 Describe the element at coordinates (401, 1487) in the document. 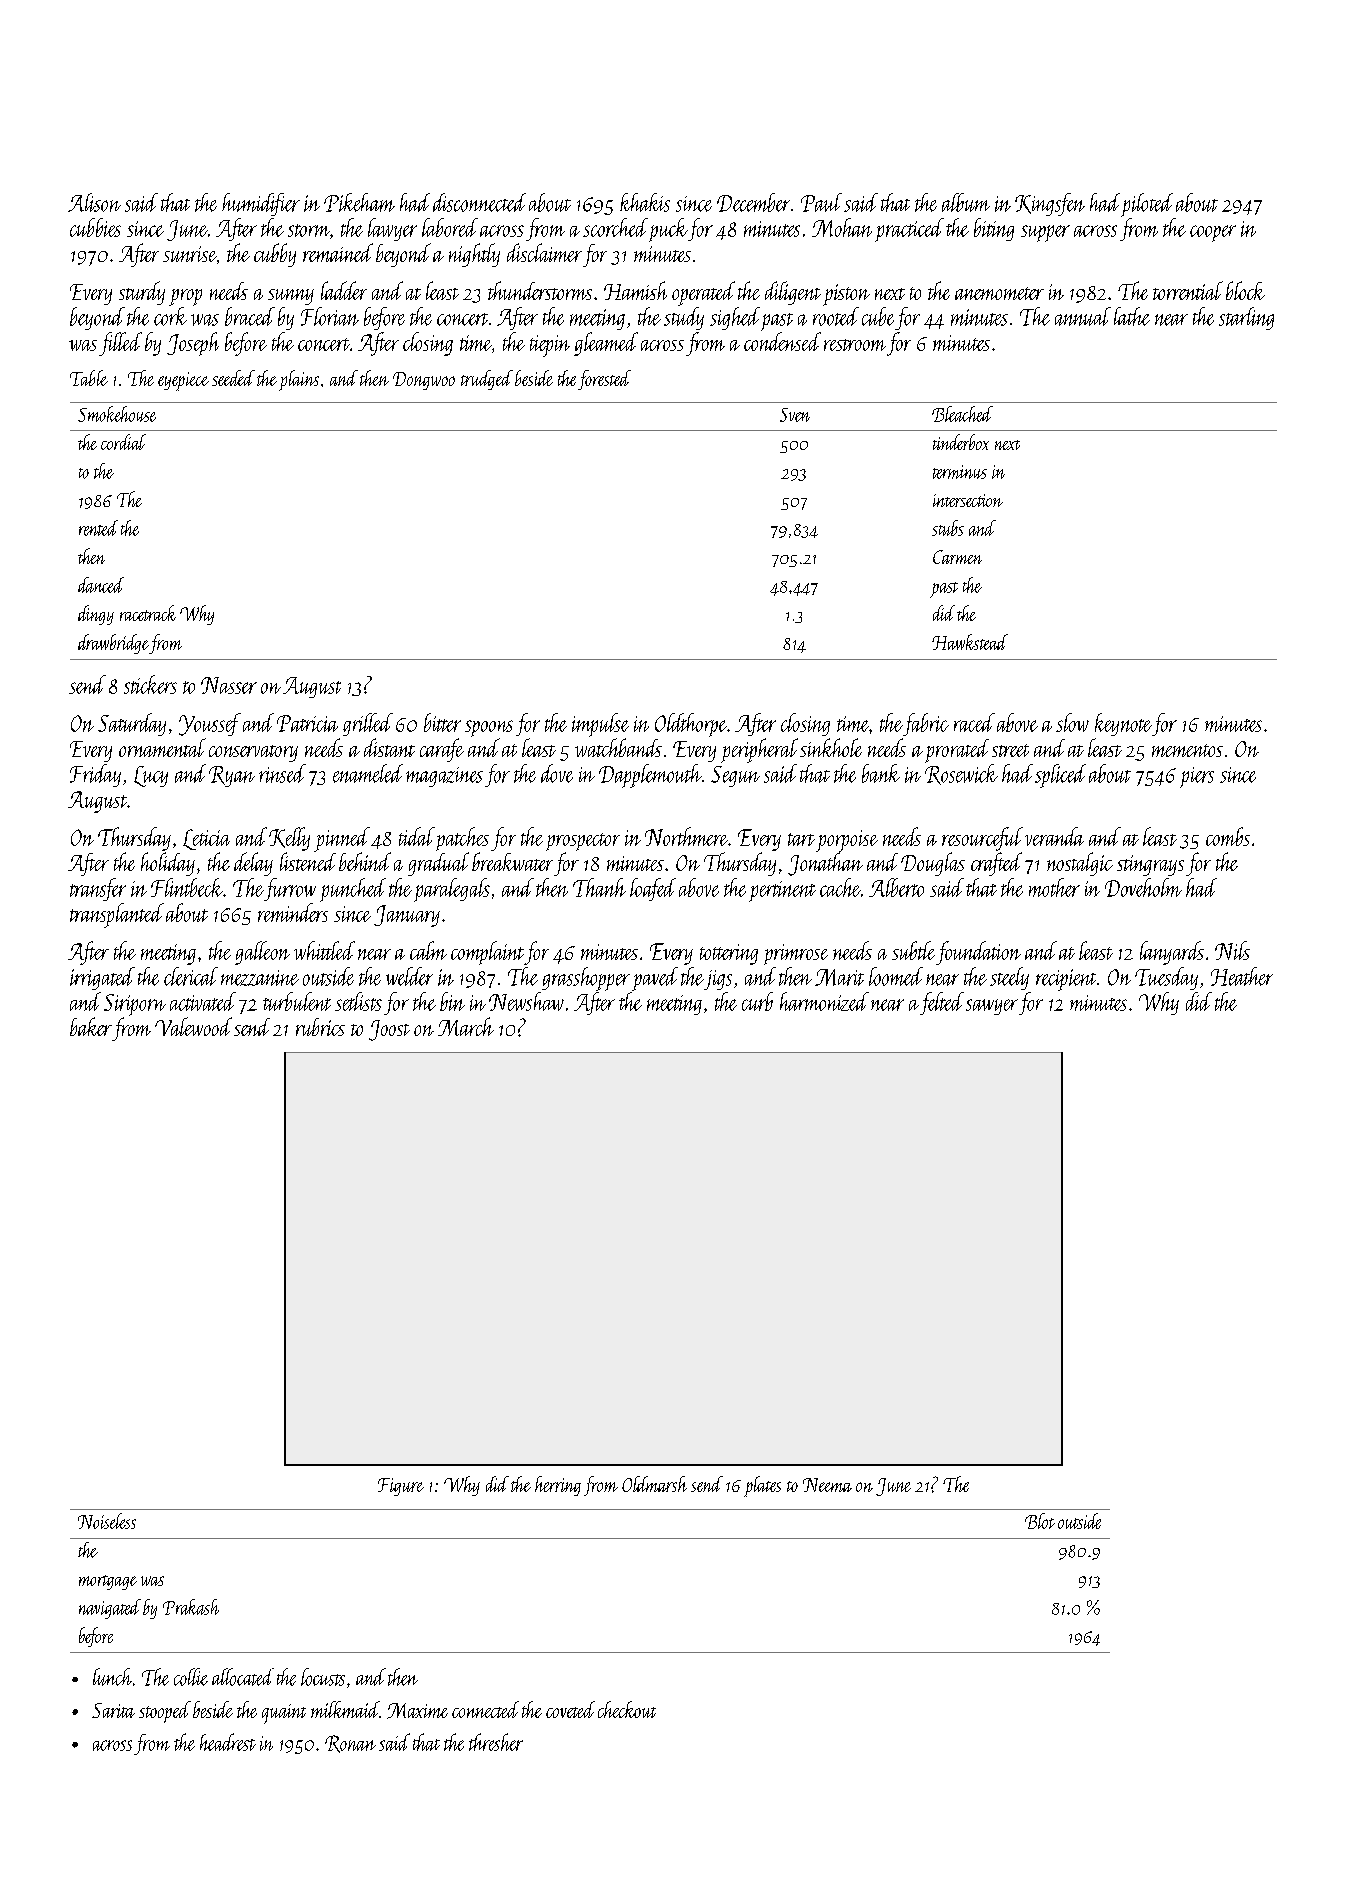

I see `Figure` at that location.
